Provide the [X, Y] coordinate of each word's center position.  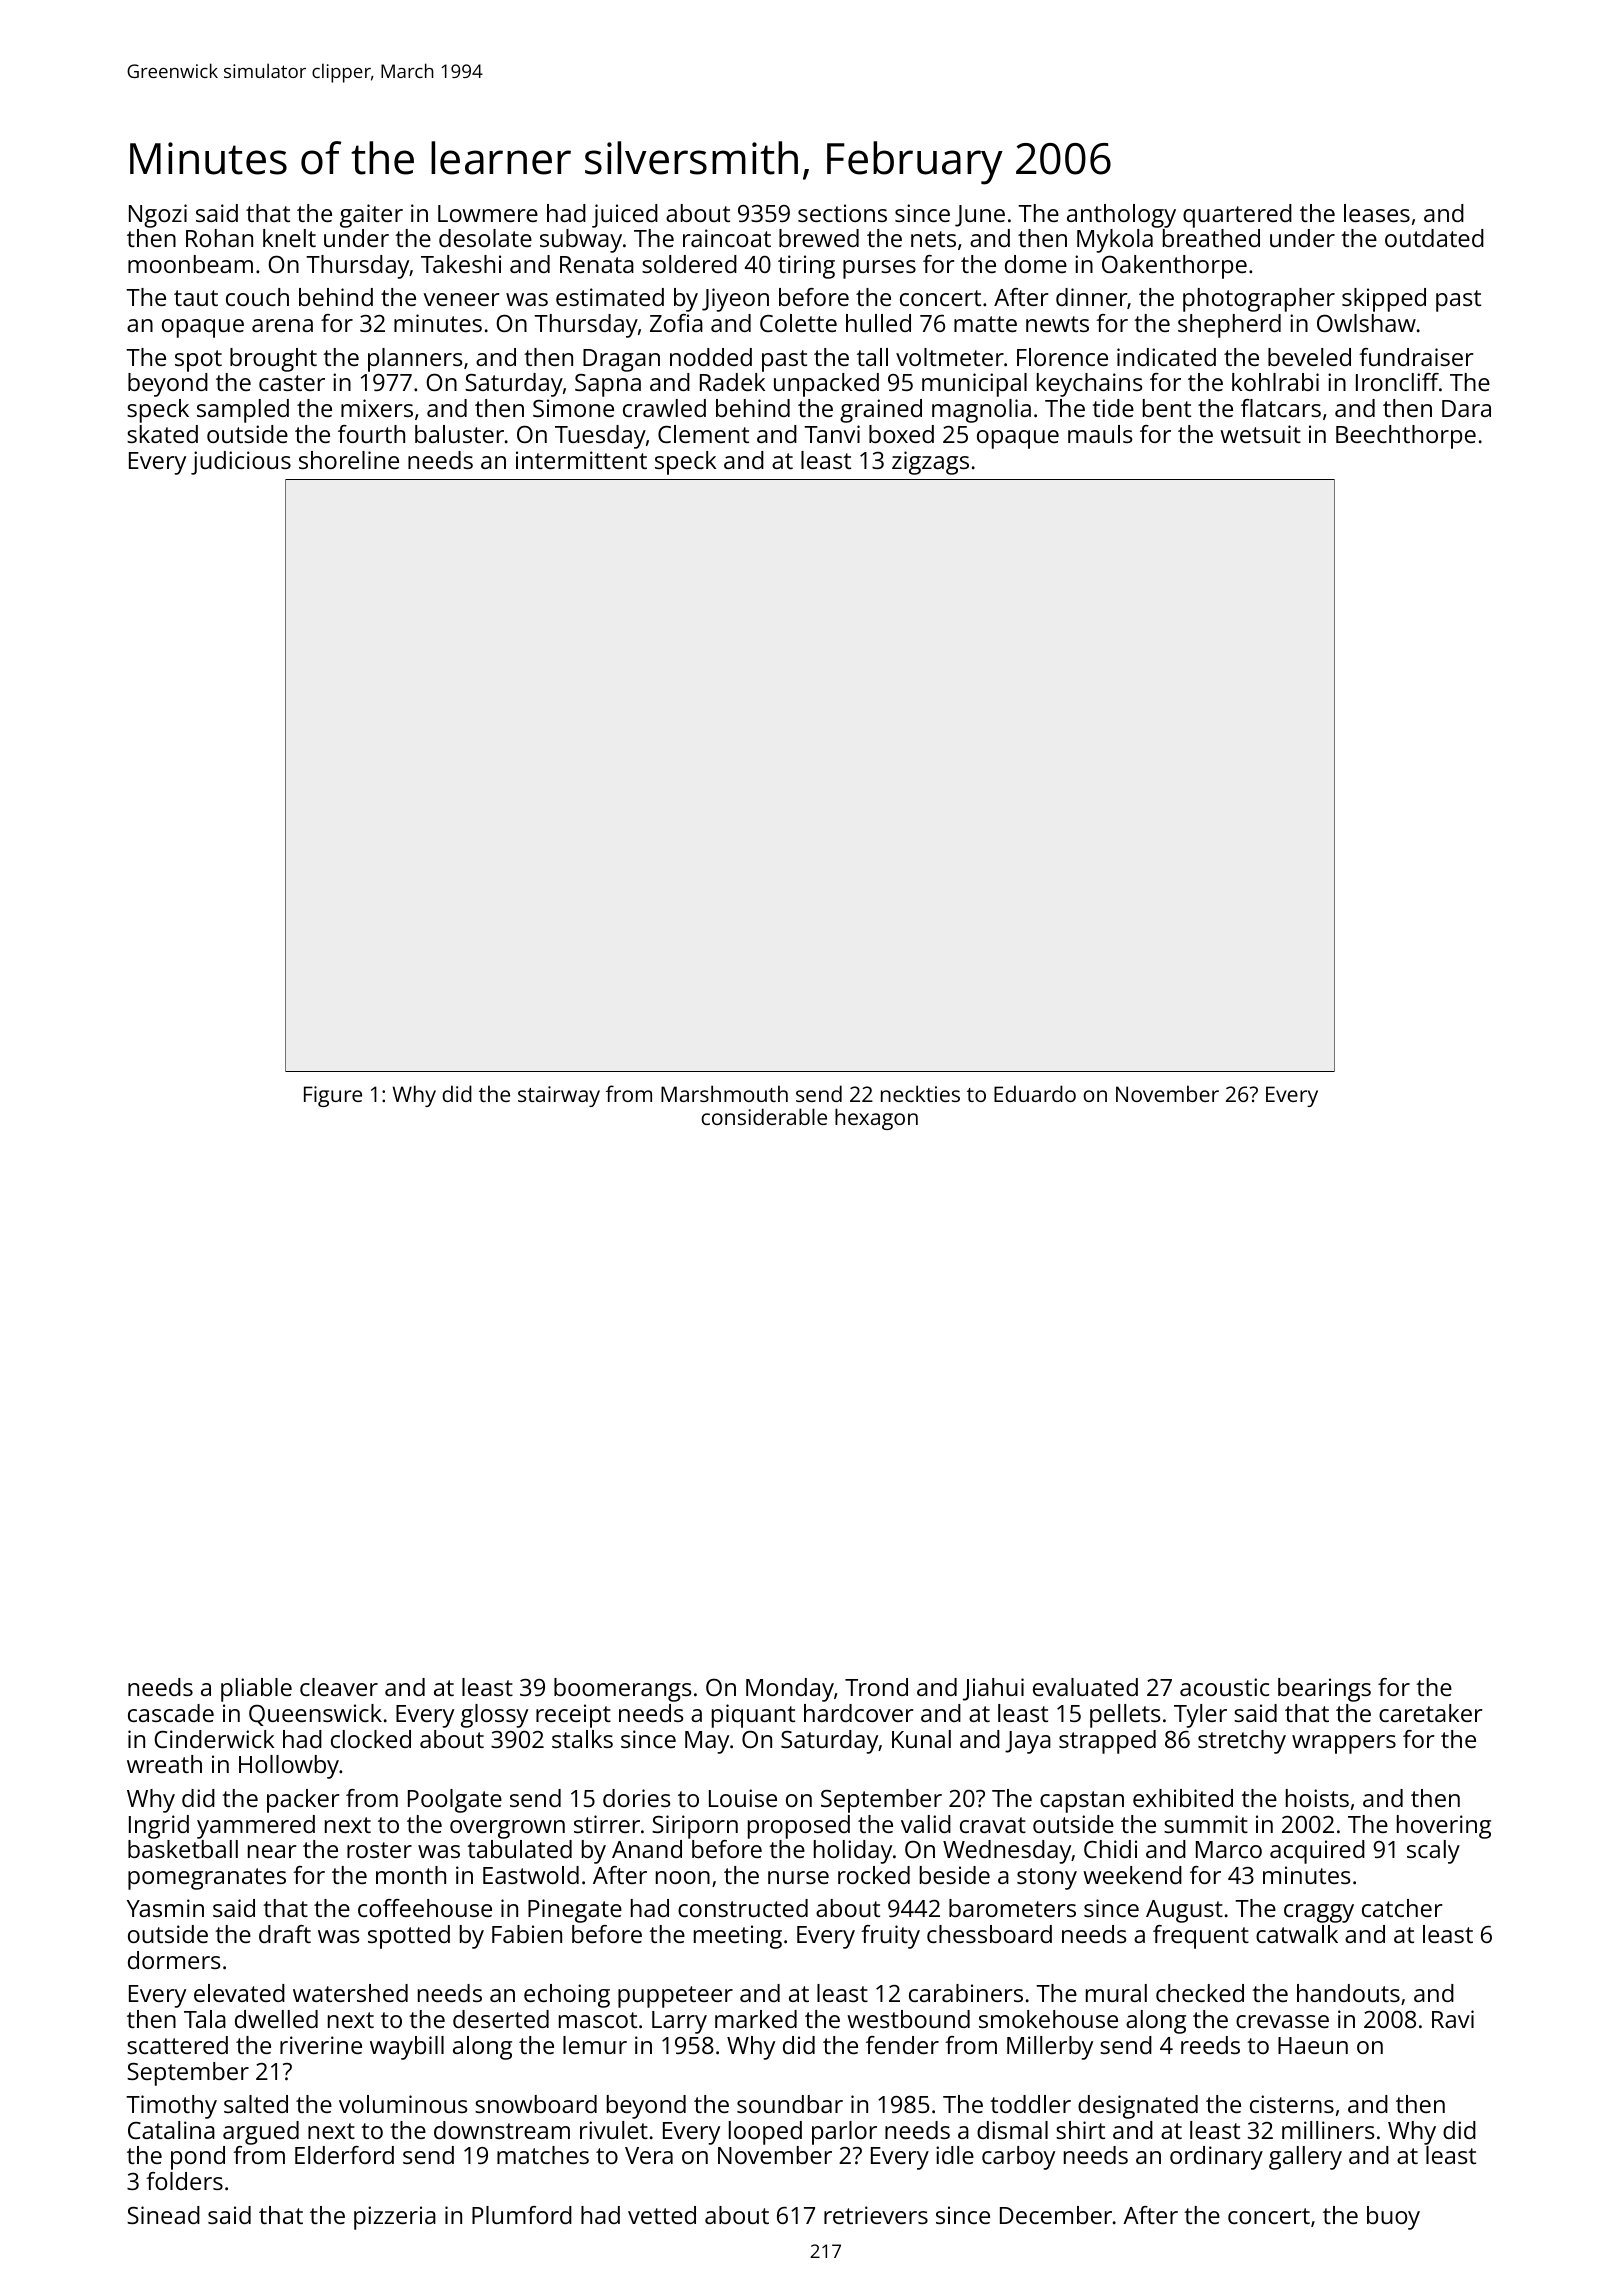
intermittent [581, 460]
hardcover [859, 1713]
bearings [1324, 1690]
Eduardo [1035, 1093]
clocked [371, 1739]
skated [162, 434]
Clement [703, 434]
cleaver [339, 1687]
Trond [876, 1687]
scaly [1433, 1852]
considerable [764, 1116]
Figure [333, 1096]
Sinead [163, 2215]
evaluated [1085, 1687]
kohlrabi [1275, 382]
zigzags [930, 463]
